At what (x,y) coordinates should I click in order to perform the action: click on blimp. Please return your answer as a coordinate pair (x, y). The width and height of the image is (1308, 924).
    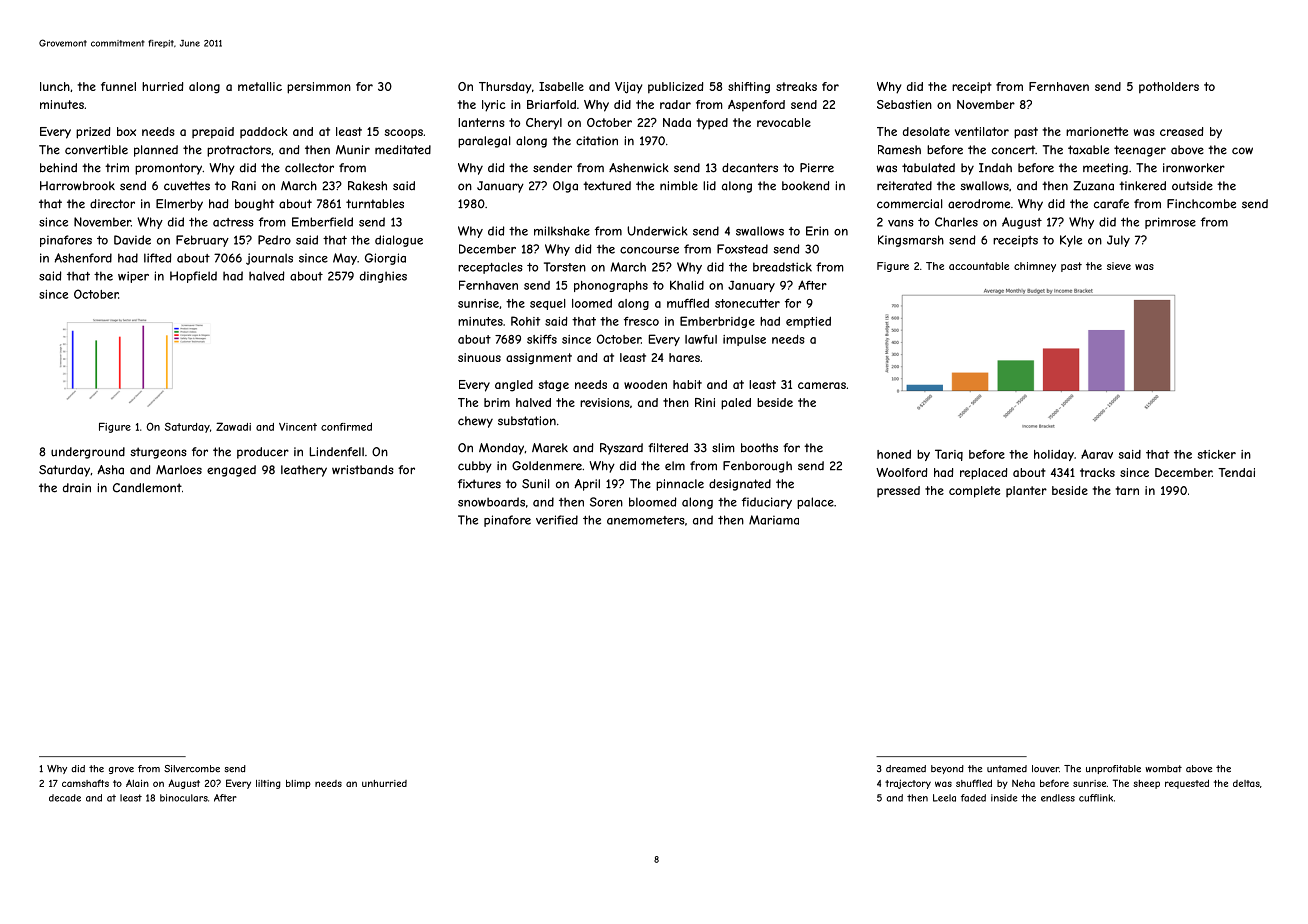
    Looking at the image, I should click on (298, 784).
